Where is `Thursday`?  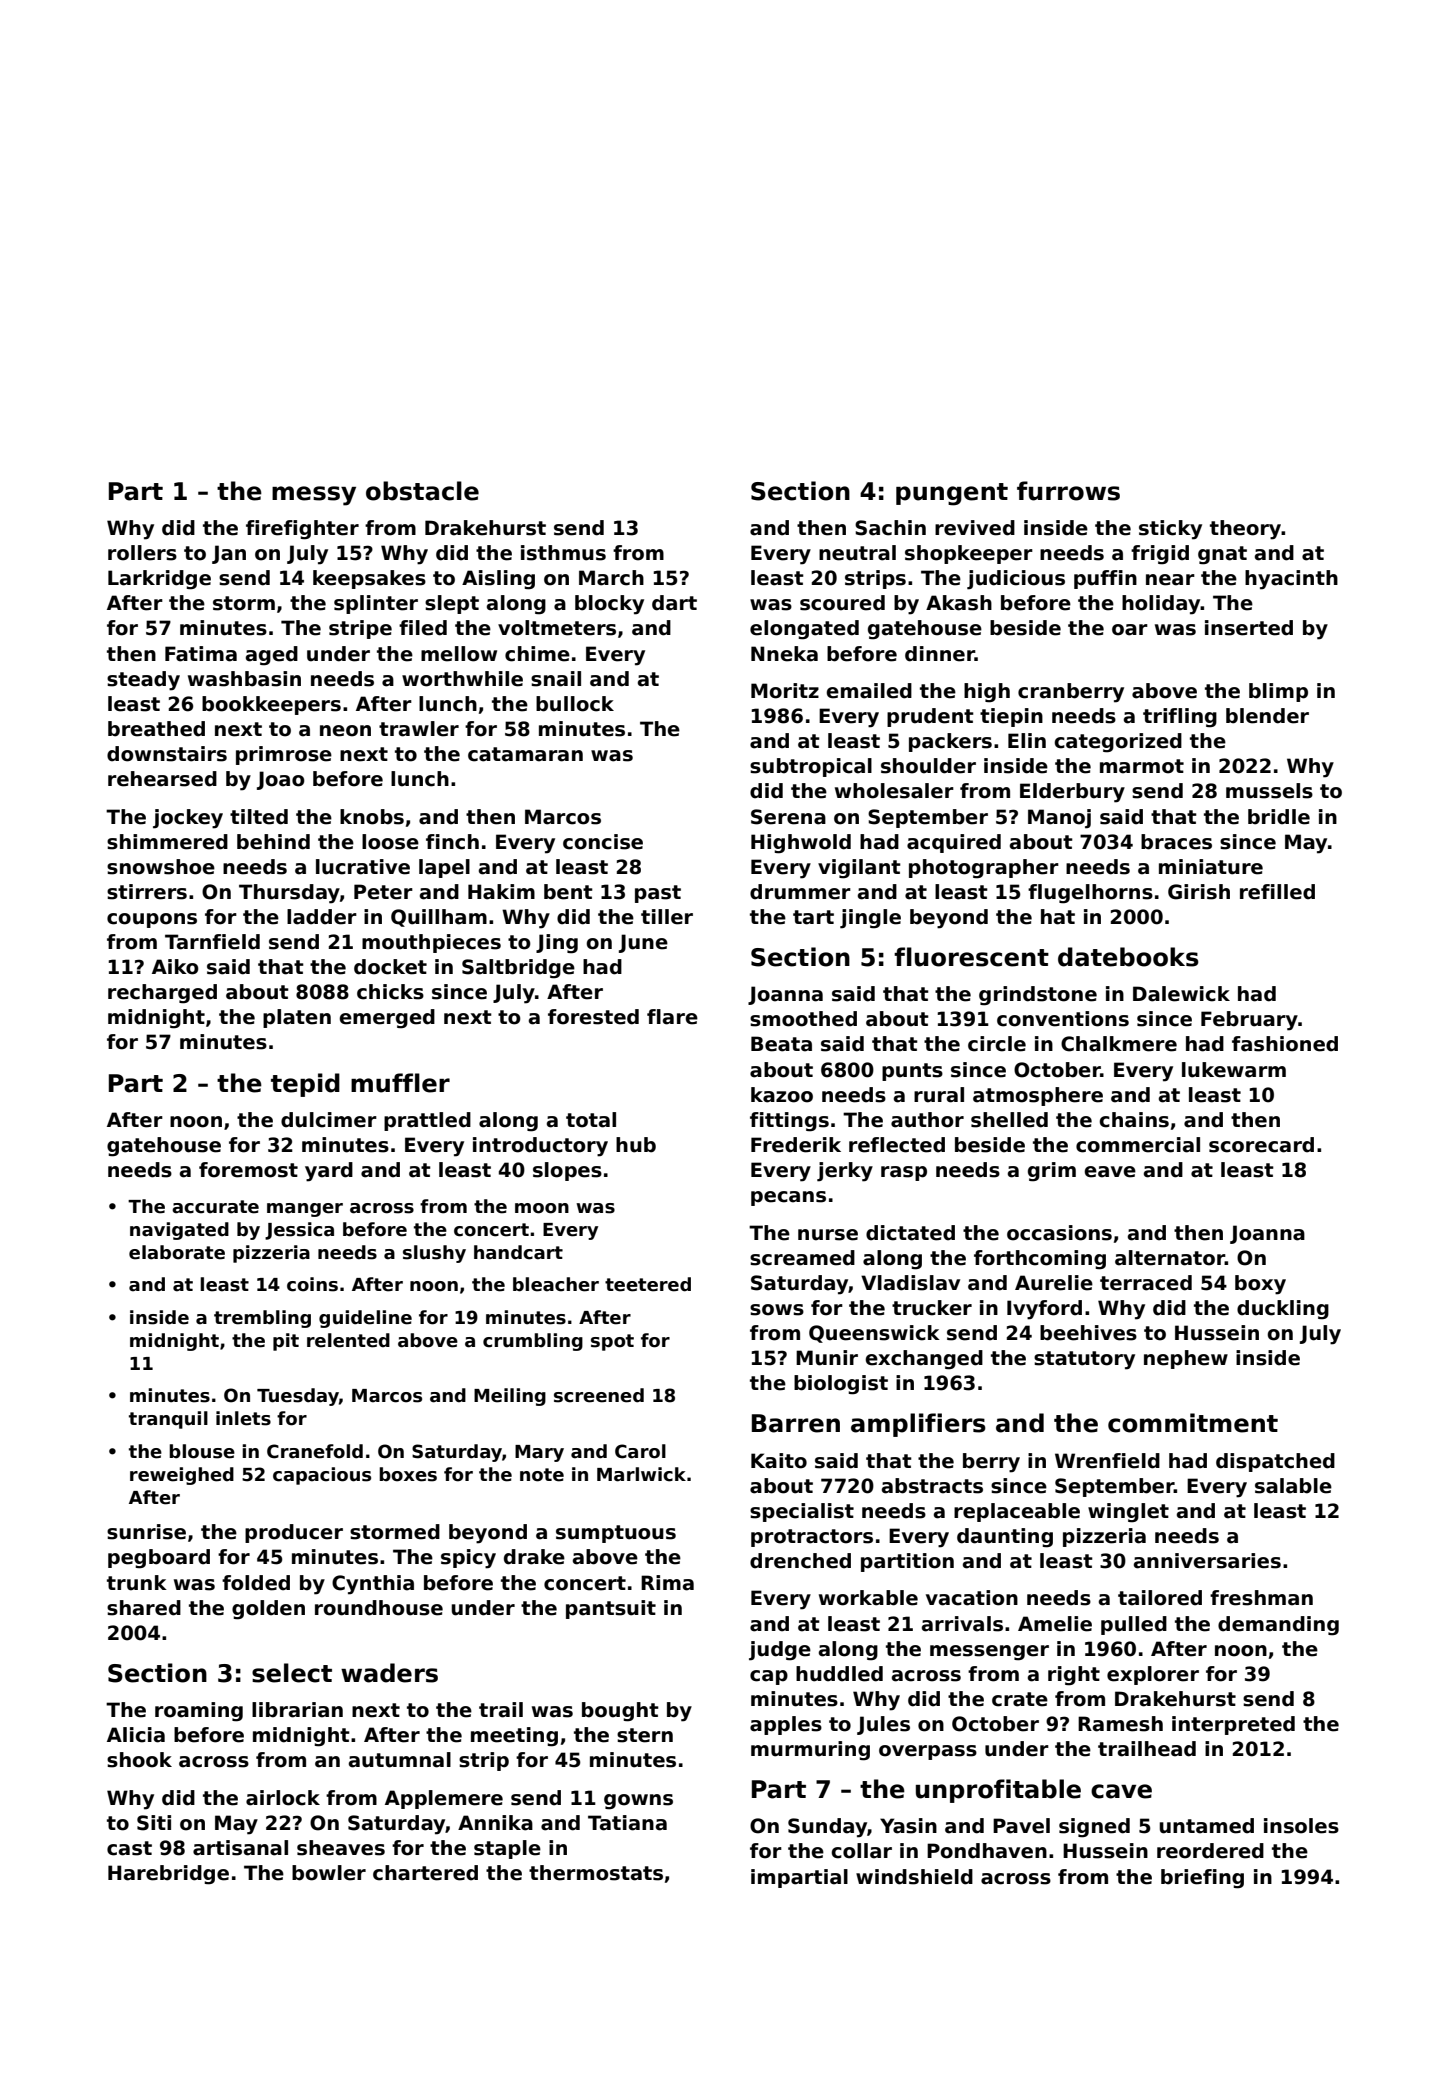 Thursday is located at coordinates (289, 894).
